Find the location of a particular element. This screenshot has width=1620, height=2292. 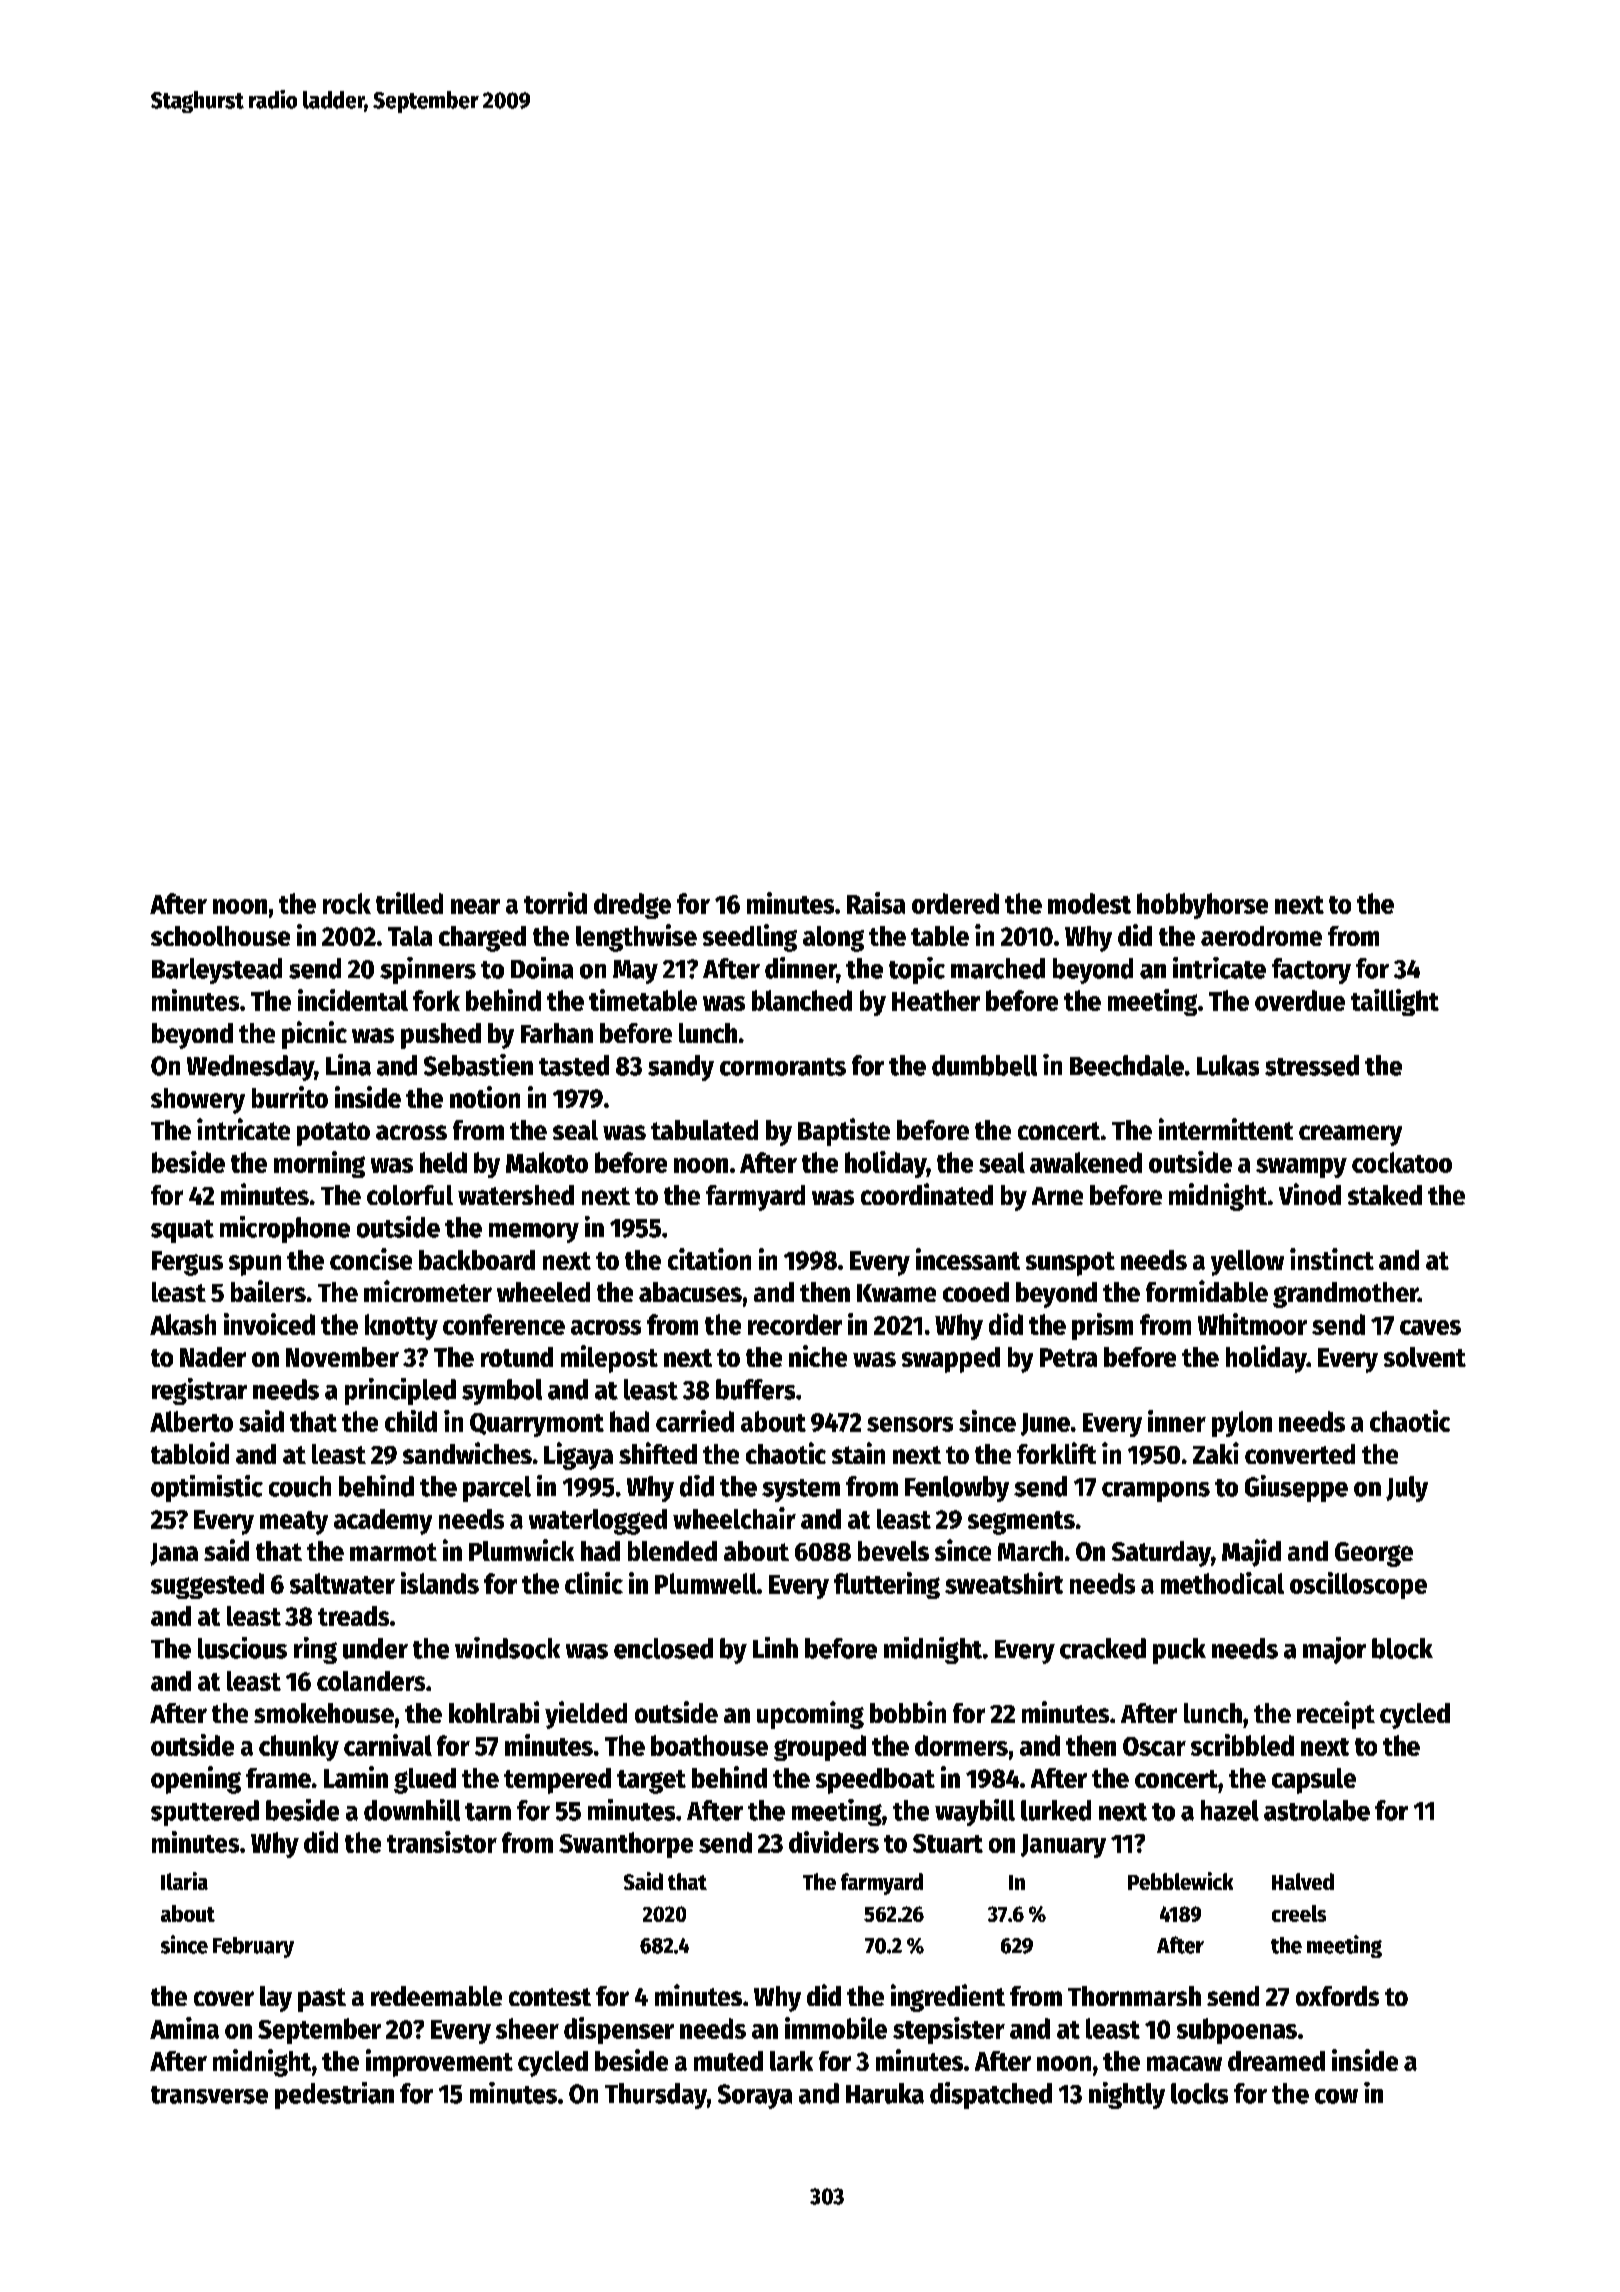

George is located at coordinates (1374, 1554).
